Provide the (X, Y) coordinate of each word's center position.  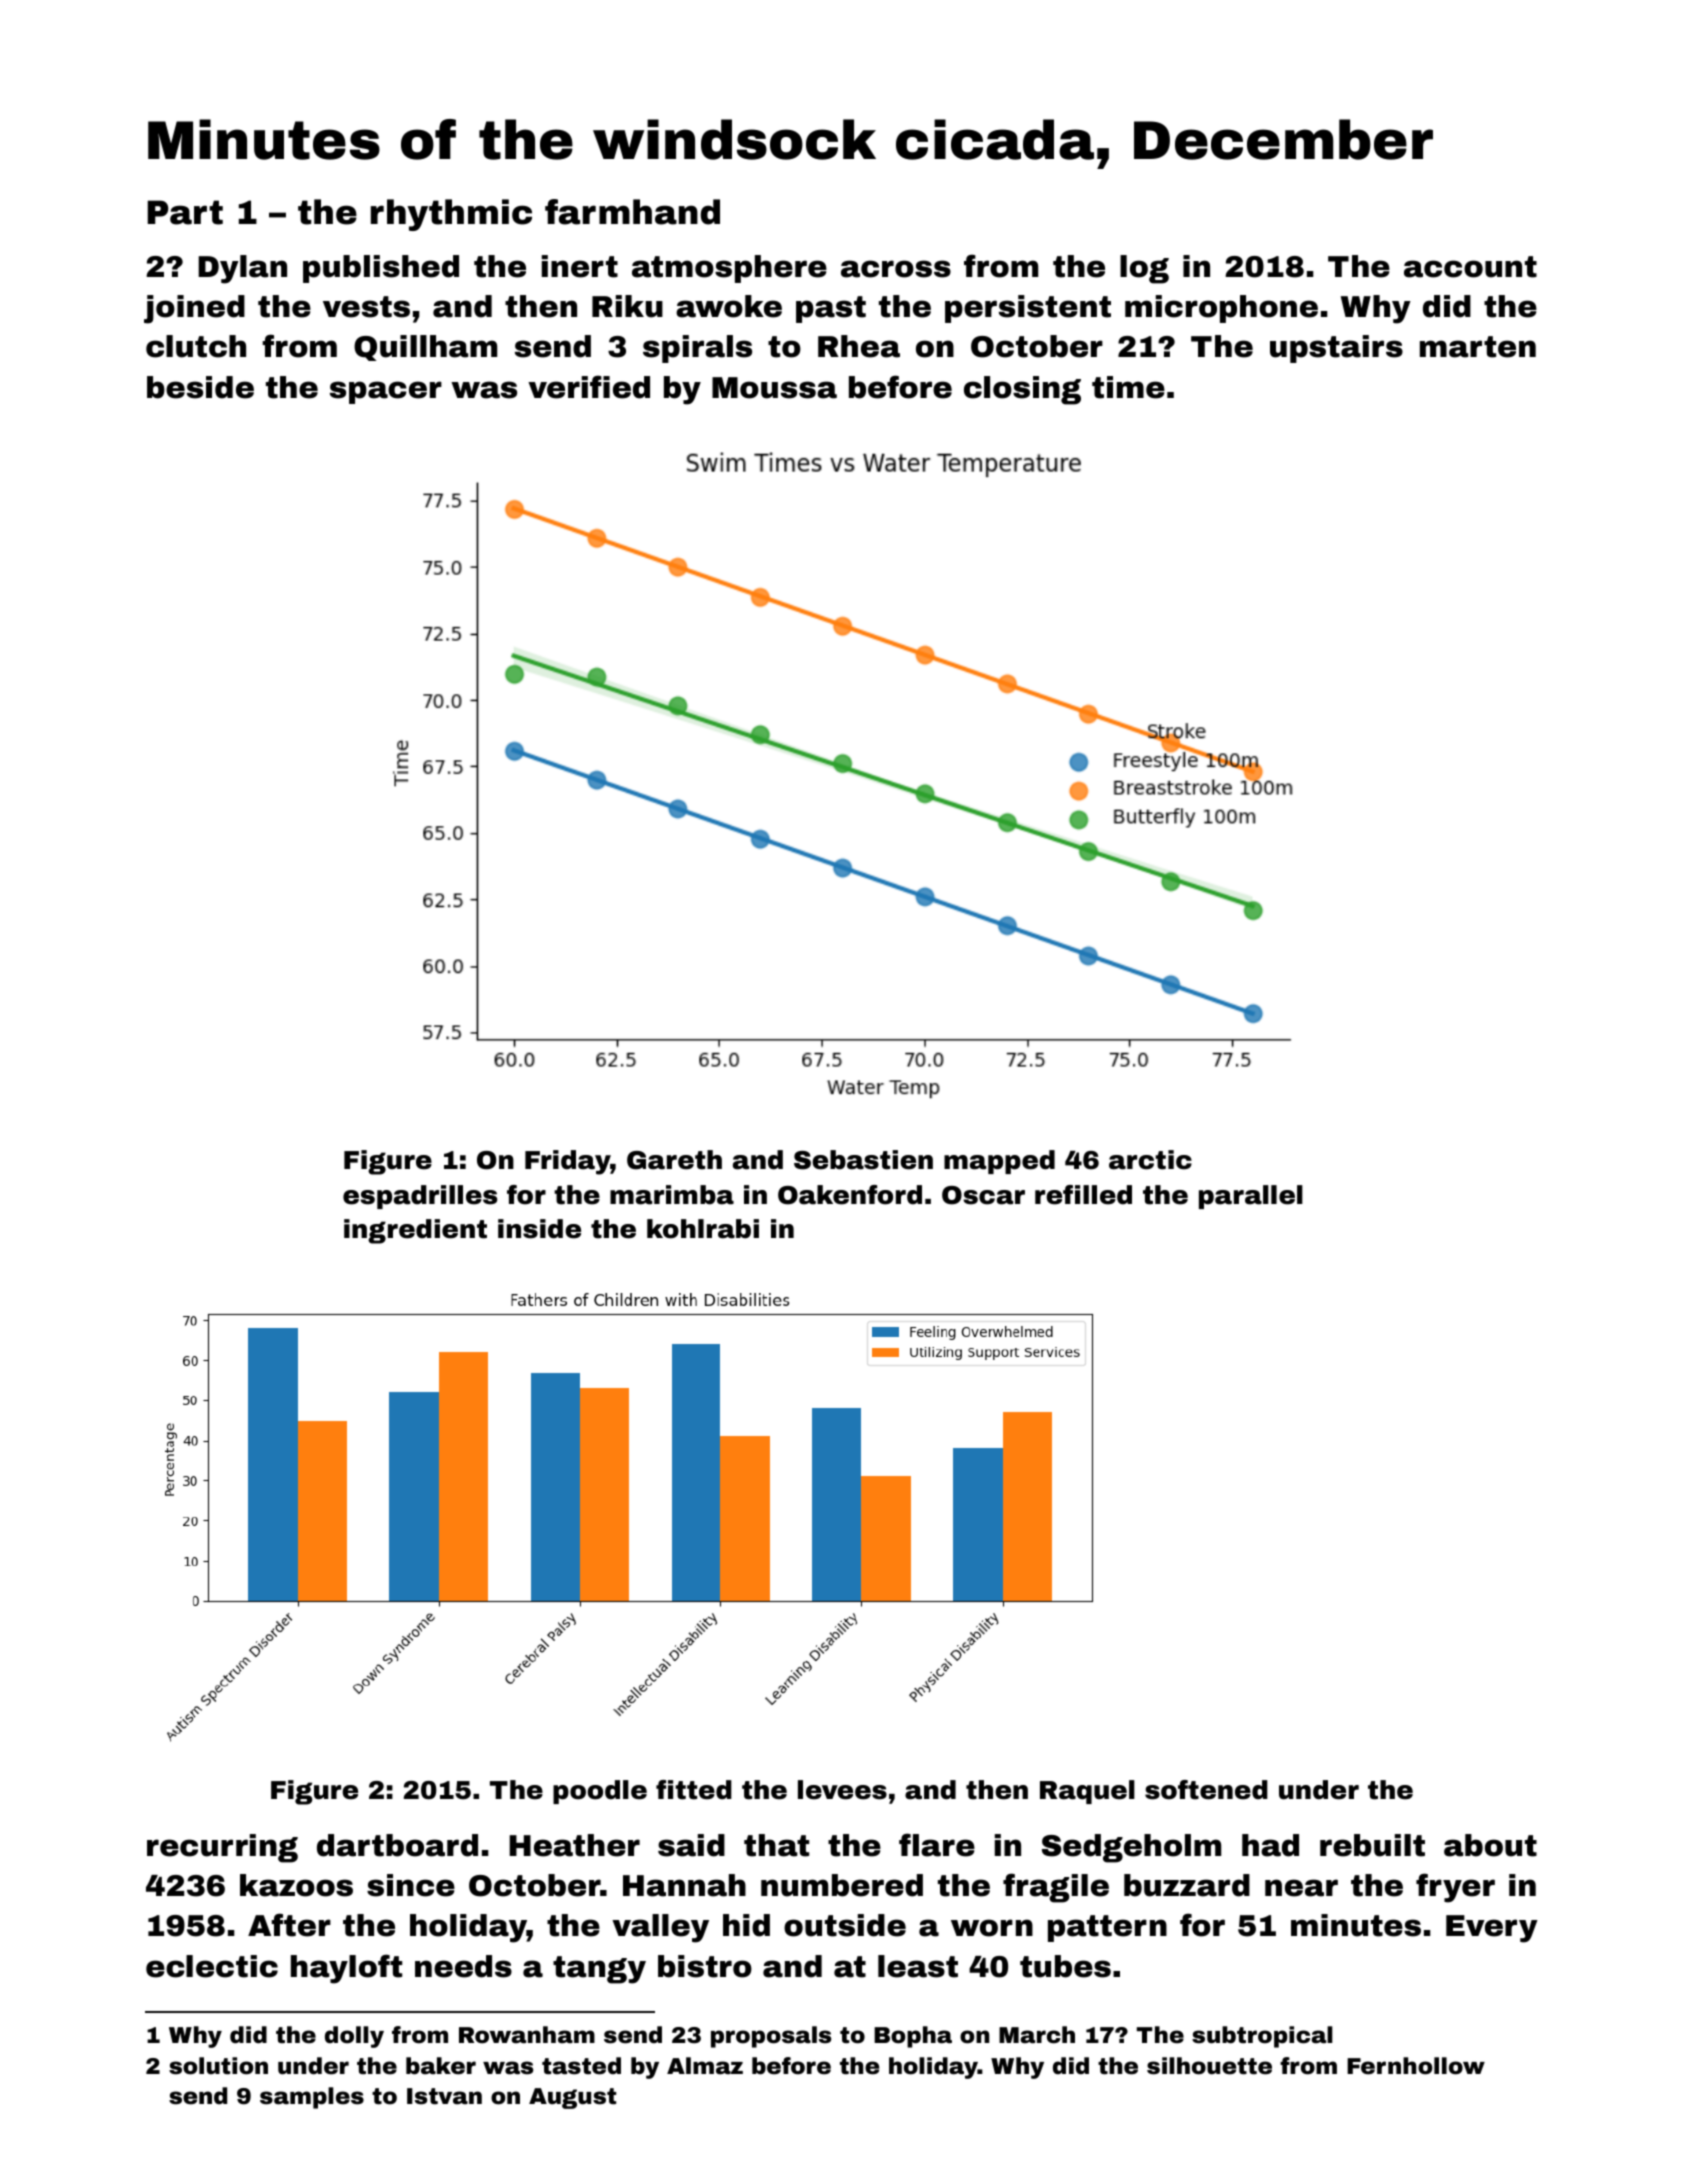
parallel (1251, 1197)
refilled (1083, 1195)
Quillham (425, 348)
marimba (672, 1195)
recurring (222, 1848)
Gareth (674, 1160)
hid (746, 1925)
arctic (1150, 1160)
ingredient (415, 1231)
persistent (1028, 309)
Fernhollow (1416, 2066)
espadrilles (420, 1197)
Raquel (1087, 1792)
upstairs (1336, 349)
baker (441, 2066)
